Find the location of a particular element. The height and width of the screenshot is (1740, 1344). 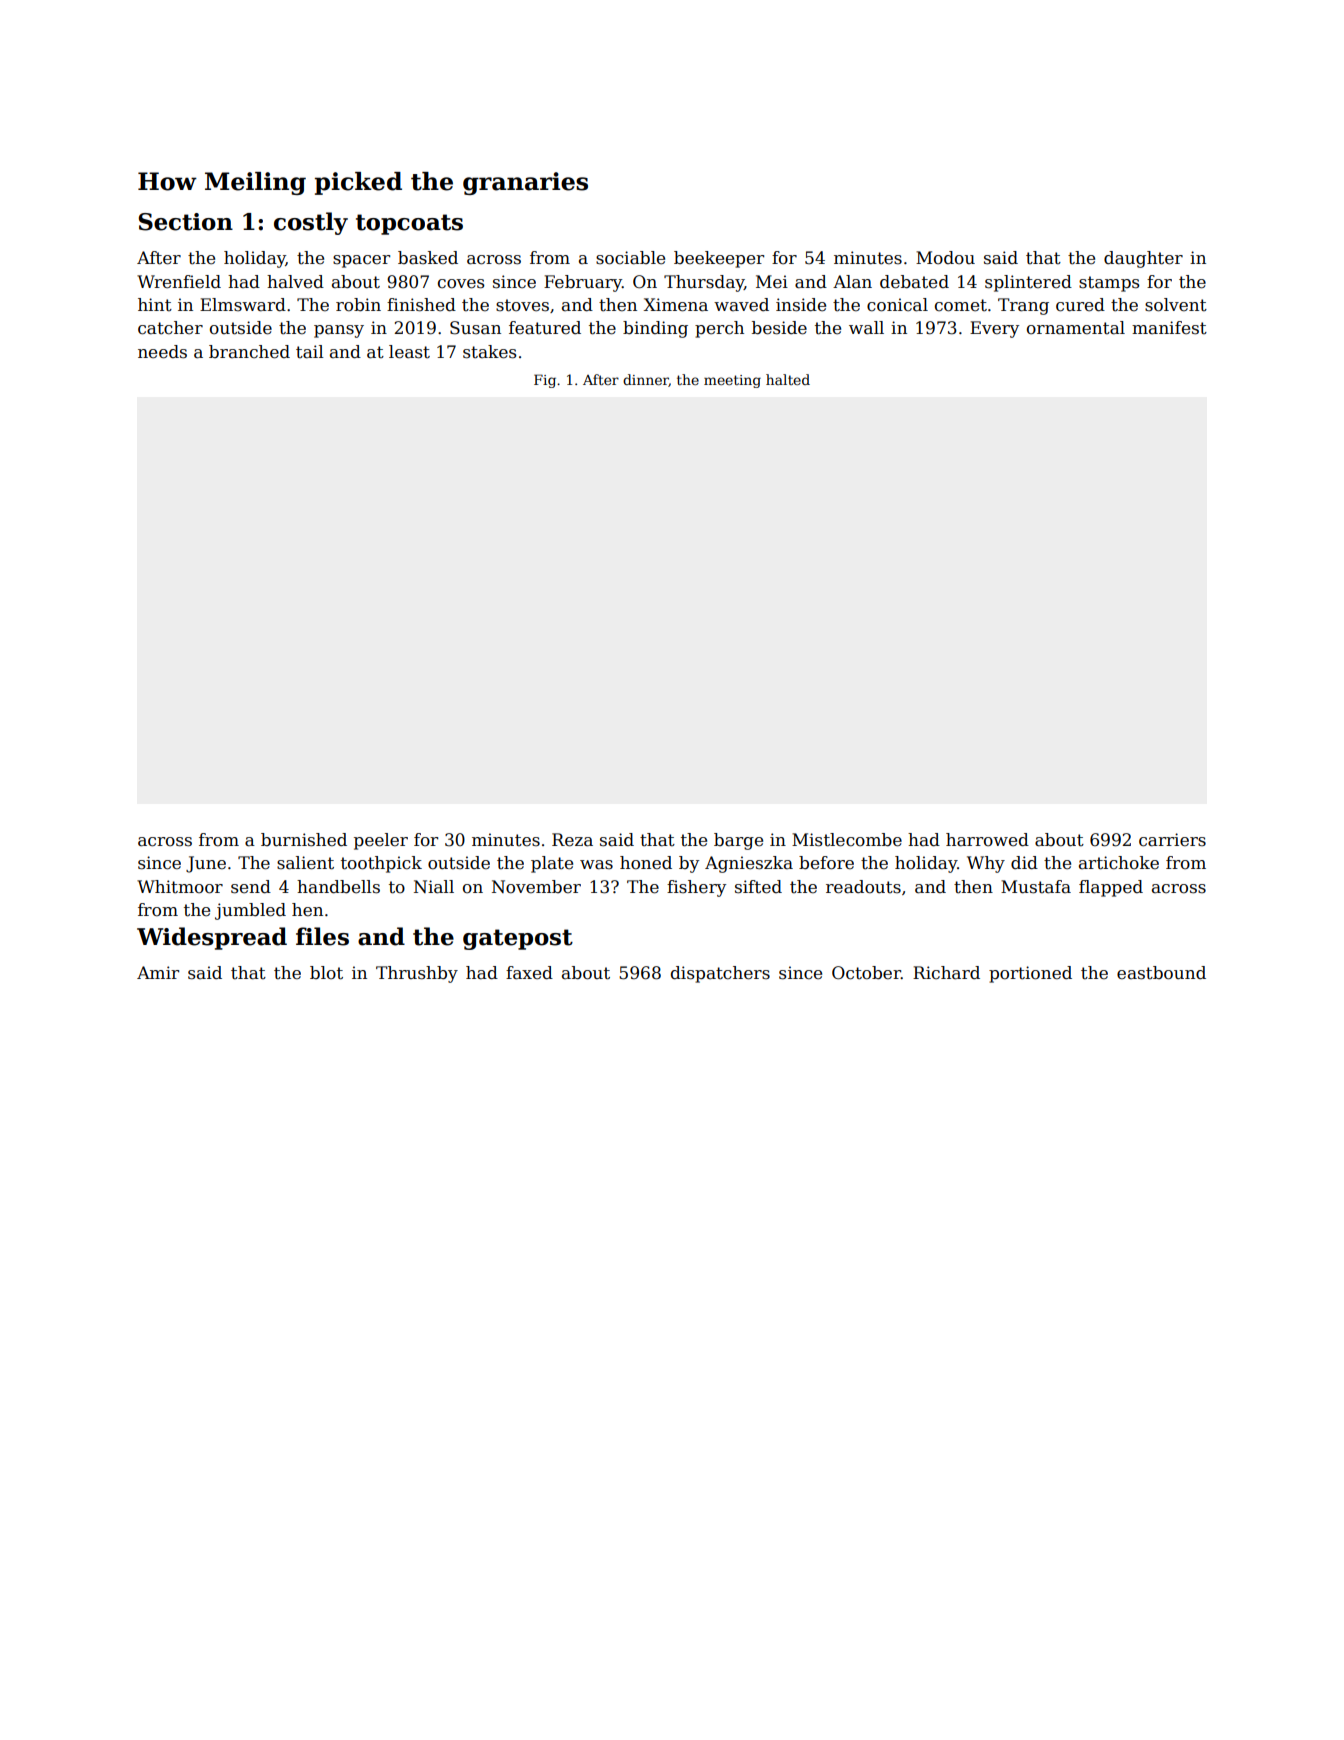

harrowed is located at coordinates (987, 840).
